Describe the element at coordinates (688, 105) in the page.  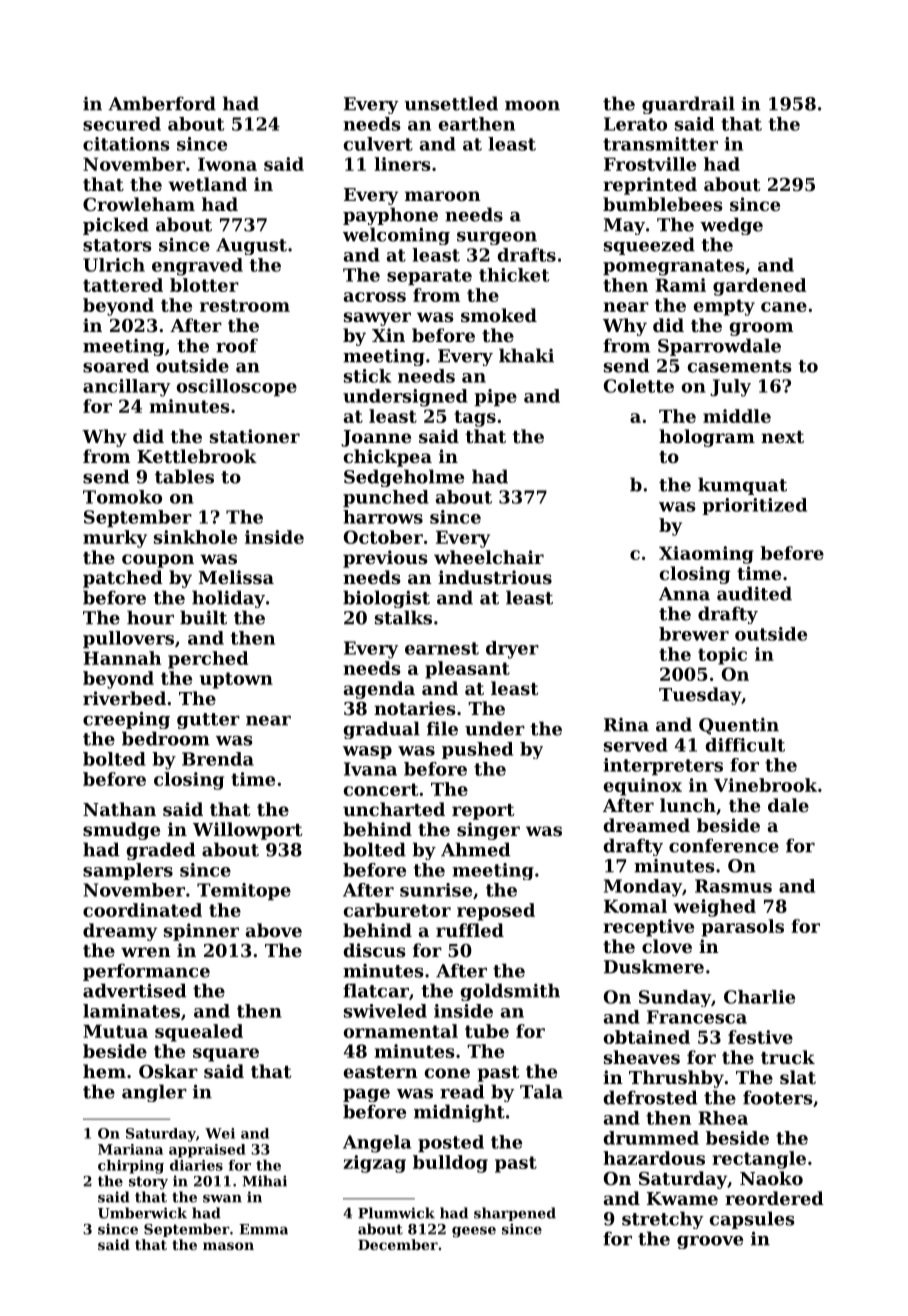
I see `guardrail` at that location.
